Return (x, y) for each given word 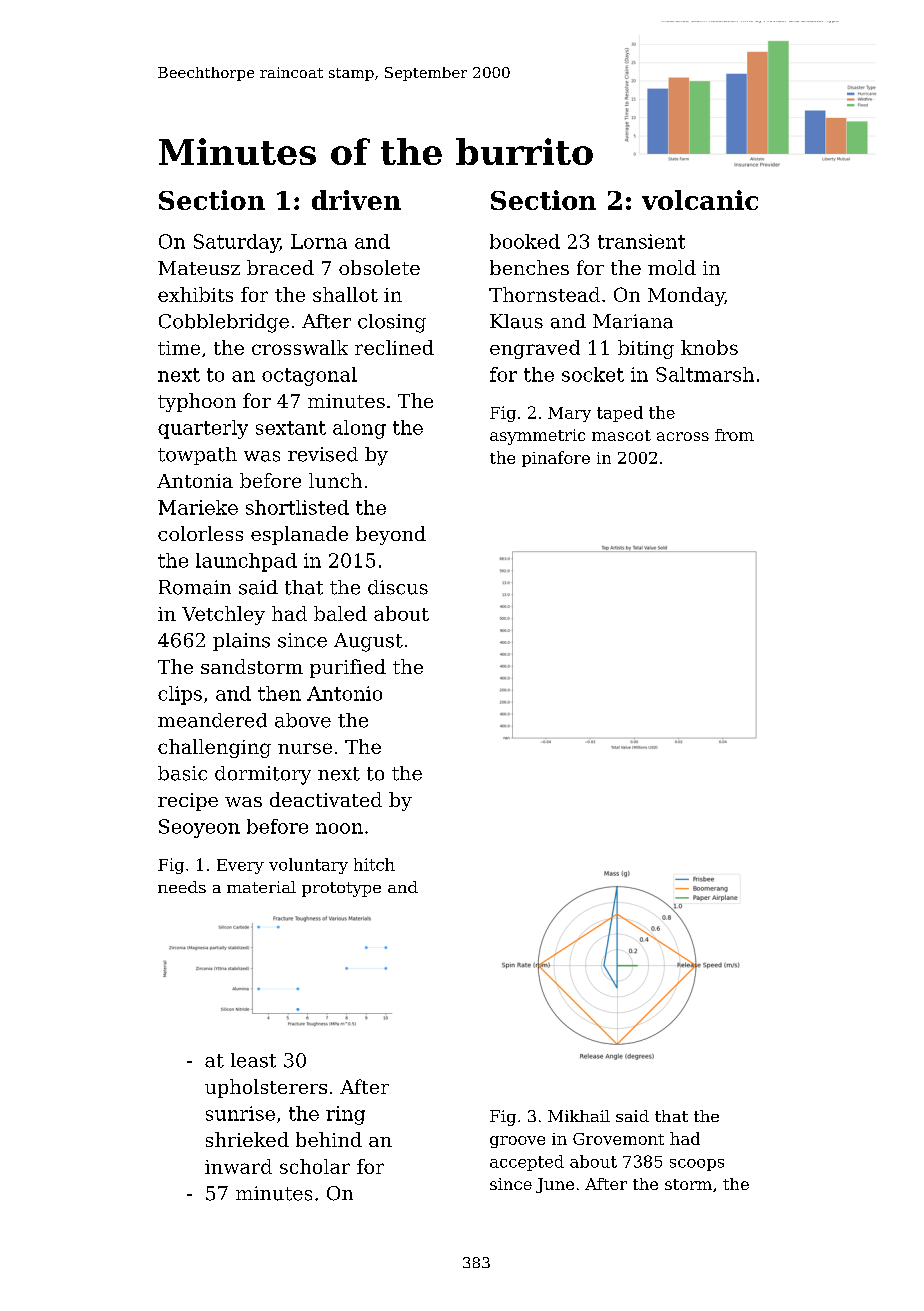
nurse (305, 748)
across (683, 436)
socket (593, 374)
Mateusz (199, 268)
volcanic (700, 200)
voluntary (308, 866)
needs (182, 887)
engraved (535, 349)
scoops (697, 1165)
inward (238, 1166)
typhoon (197, 402)
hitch (374, 864)
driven (356, 200)
